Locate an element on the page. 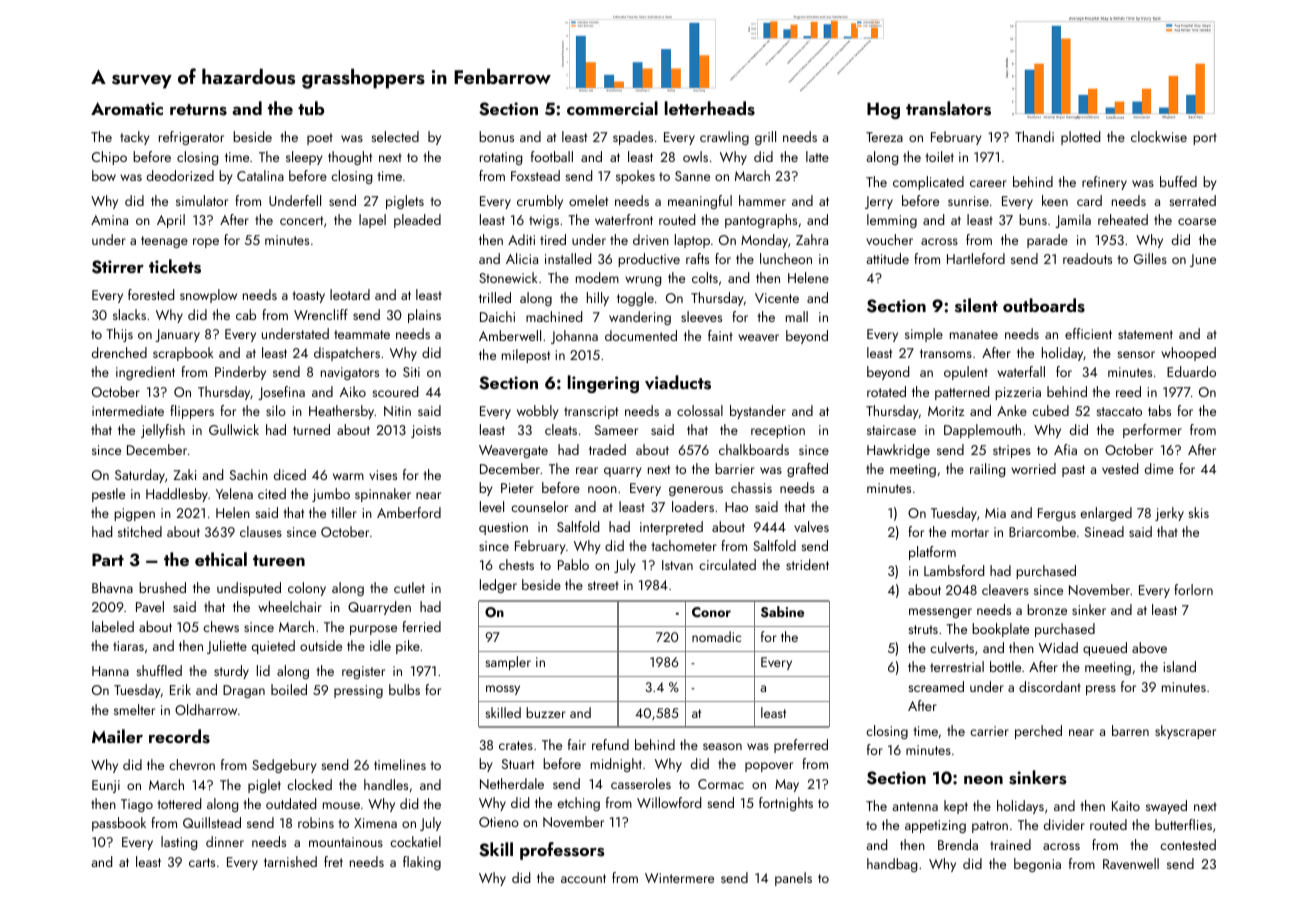  tub is located at coordinates (311, 108).
